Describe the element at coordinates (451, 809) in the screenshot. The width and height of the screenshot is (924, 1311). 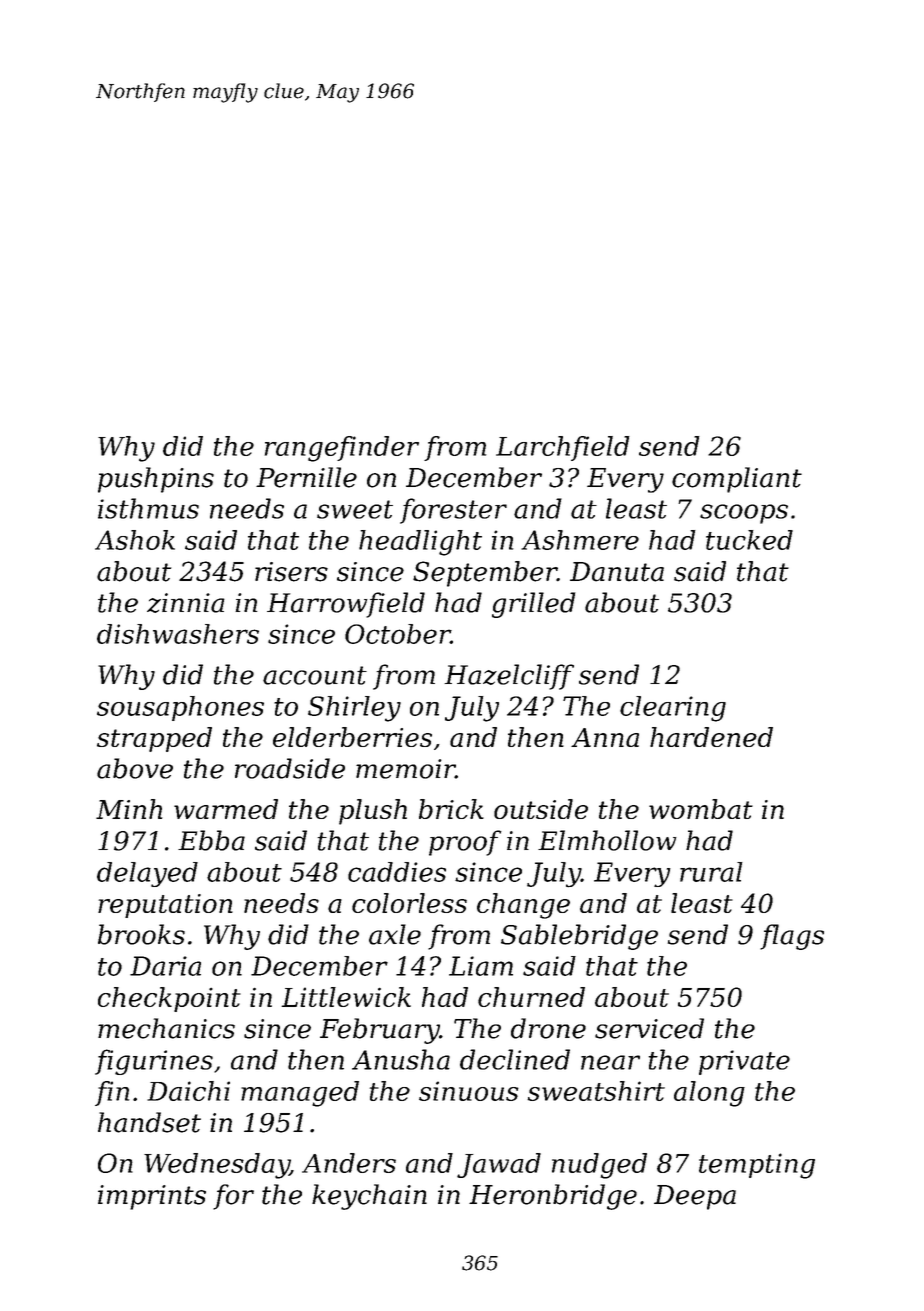
I see `brick` at that location.
